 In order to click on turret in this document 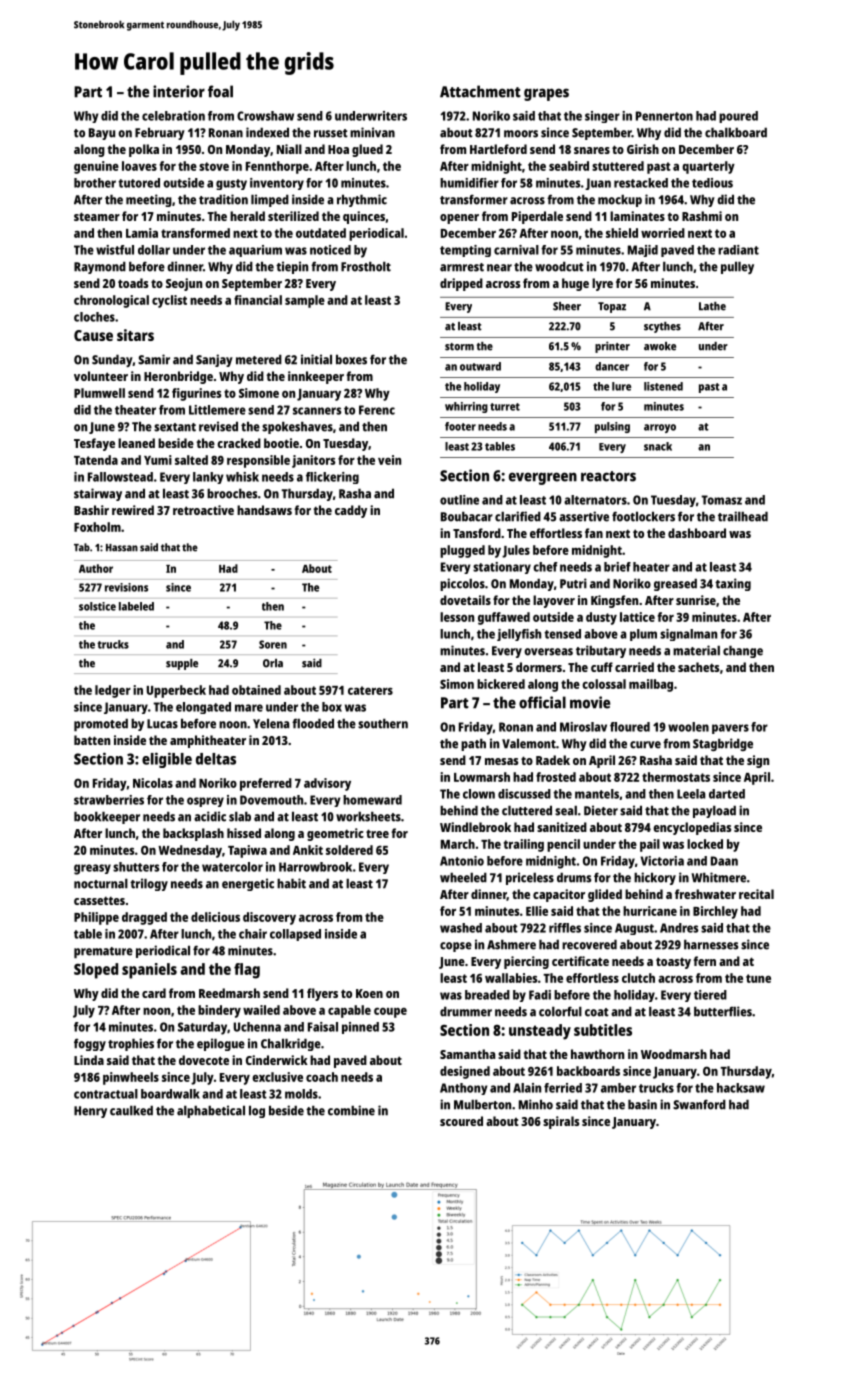, I will do `click(505, 407)`.
